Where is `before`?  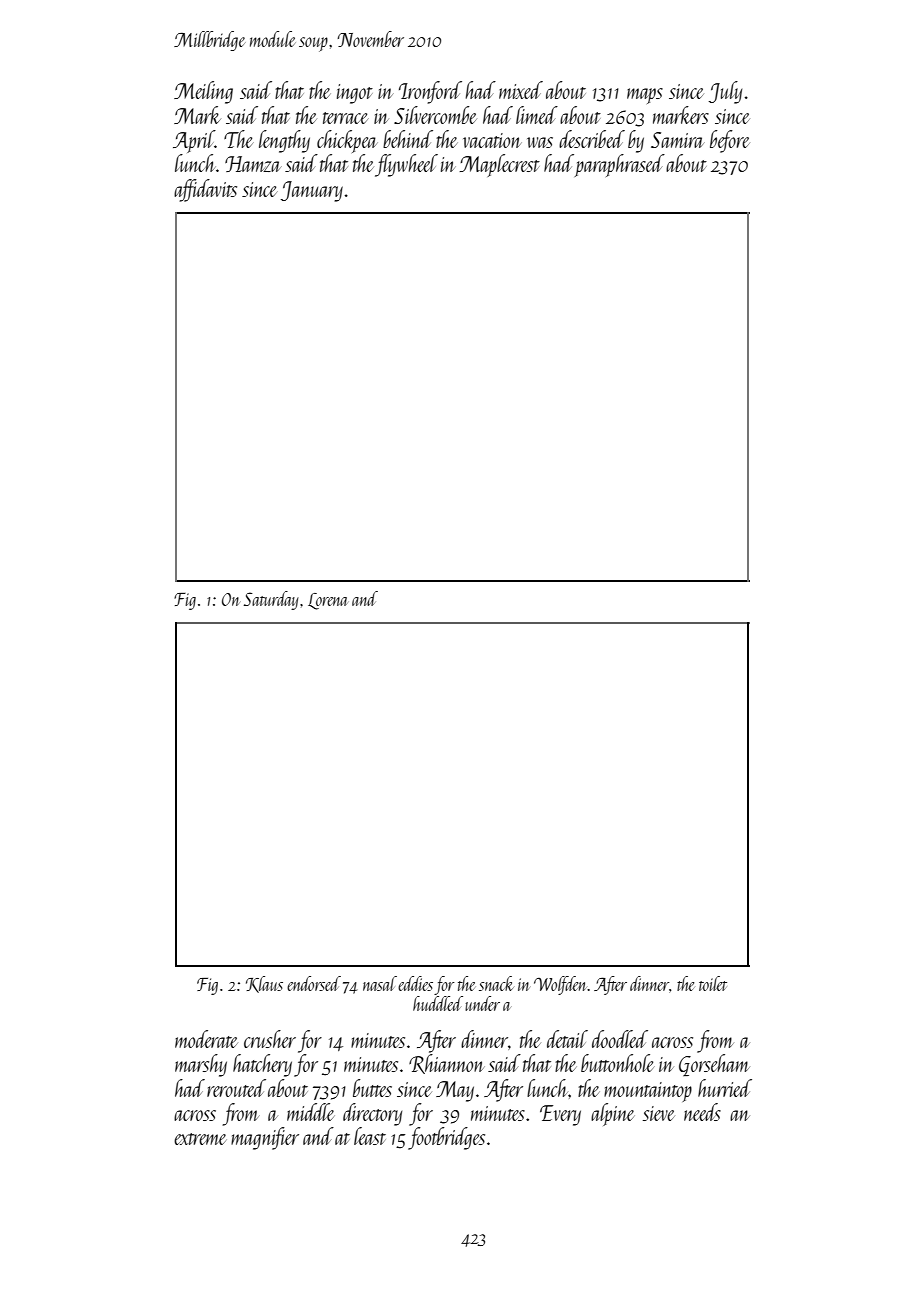
before is located at coordinates (730, 141).
